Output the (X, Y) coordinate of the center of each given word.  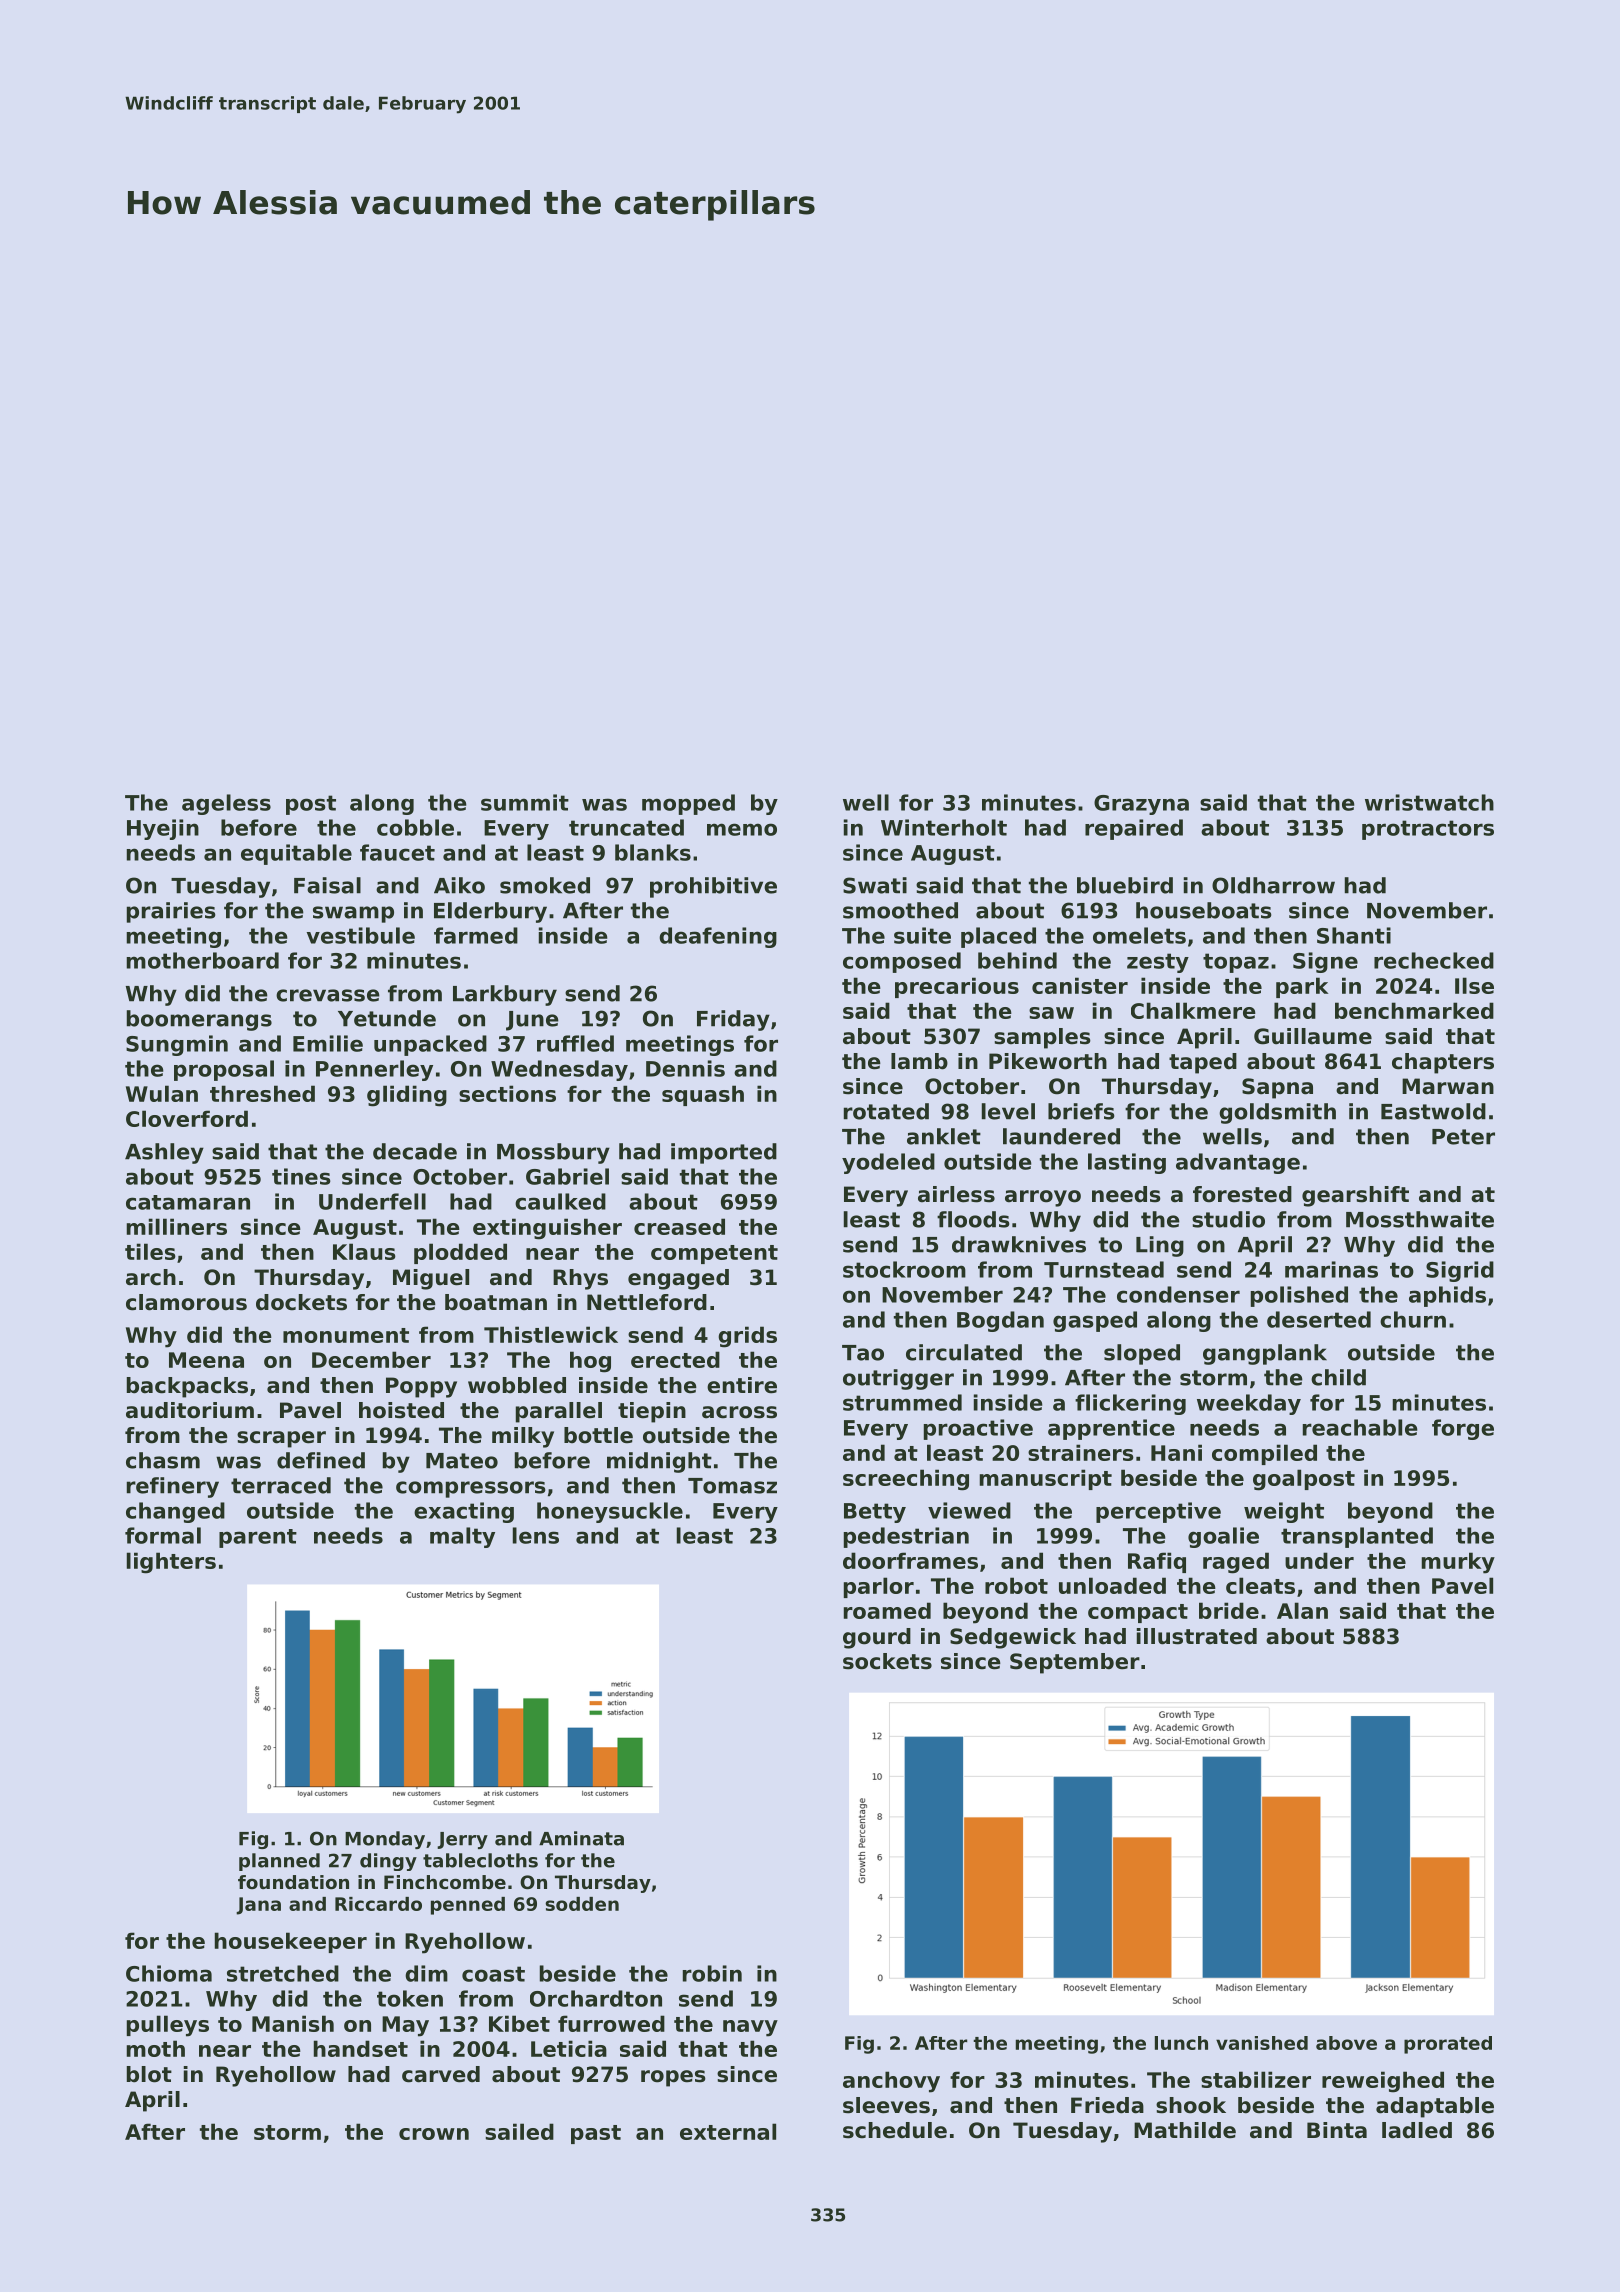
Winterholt (944, 827)
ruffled (575, 1043)
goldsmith (1277, 1113)
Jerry (462, 1840)
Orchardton (596, 1998)
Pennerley (374, 1070)
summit (525, 802)
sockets (887, 1661)
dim (426, 1973)
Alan (1302, 1610)
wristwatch (1429, 802)
